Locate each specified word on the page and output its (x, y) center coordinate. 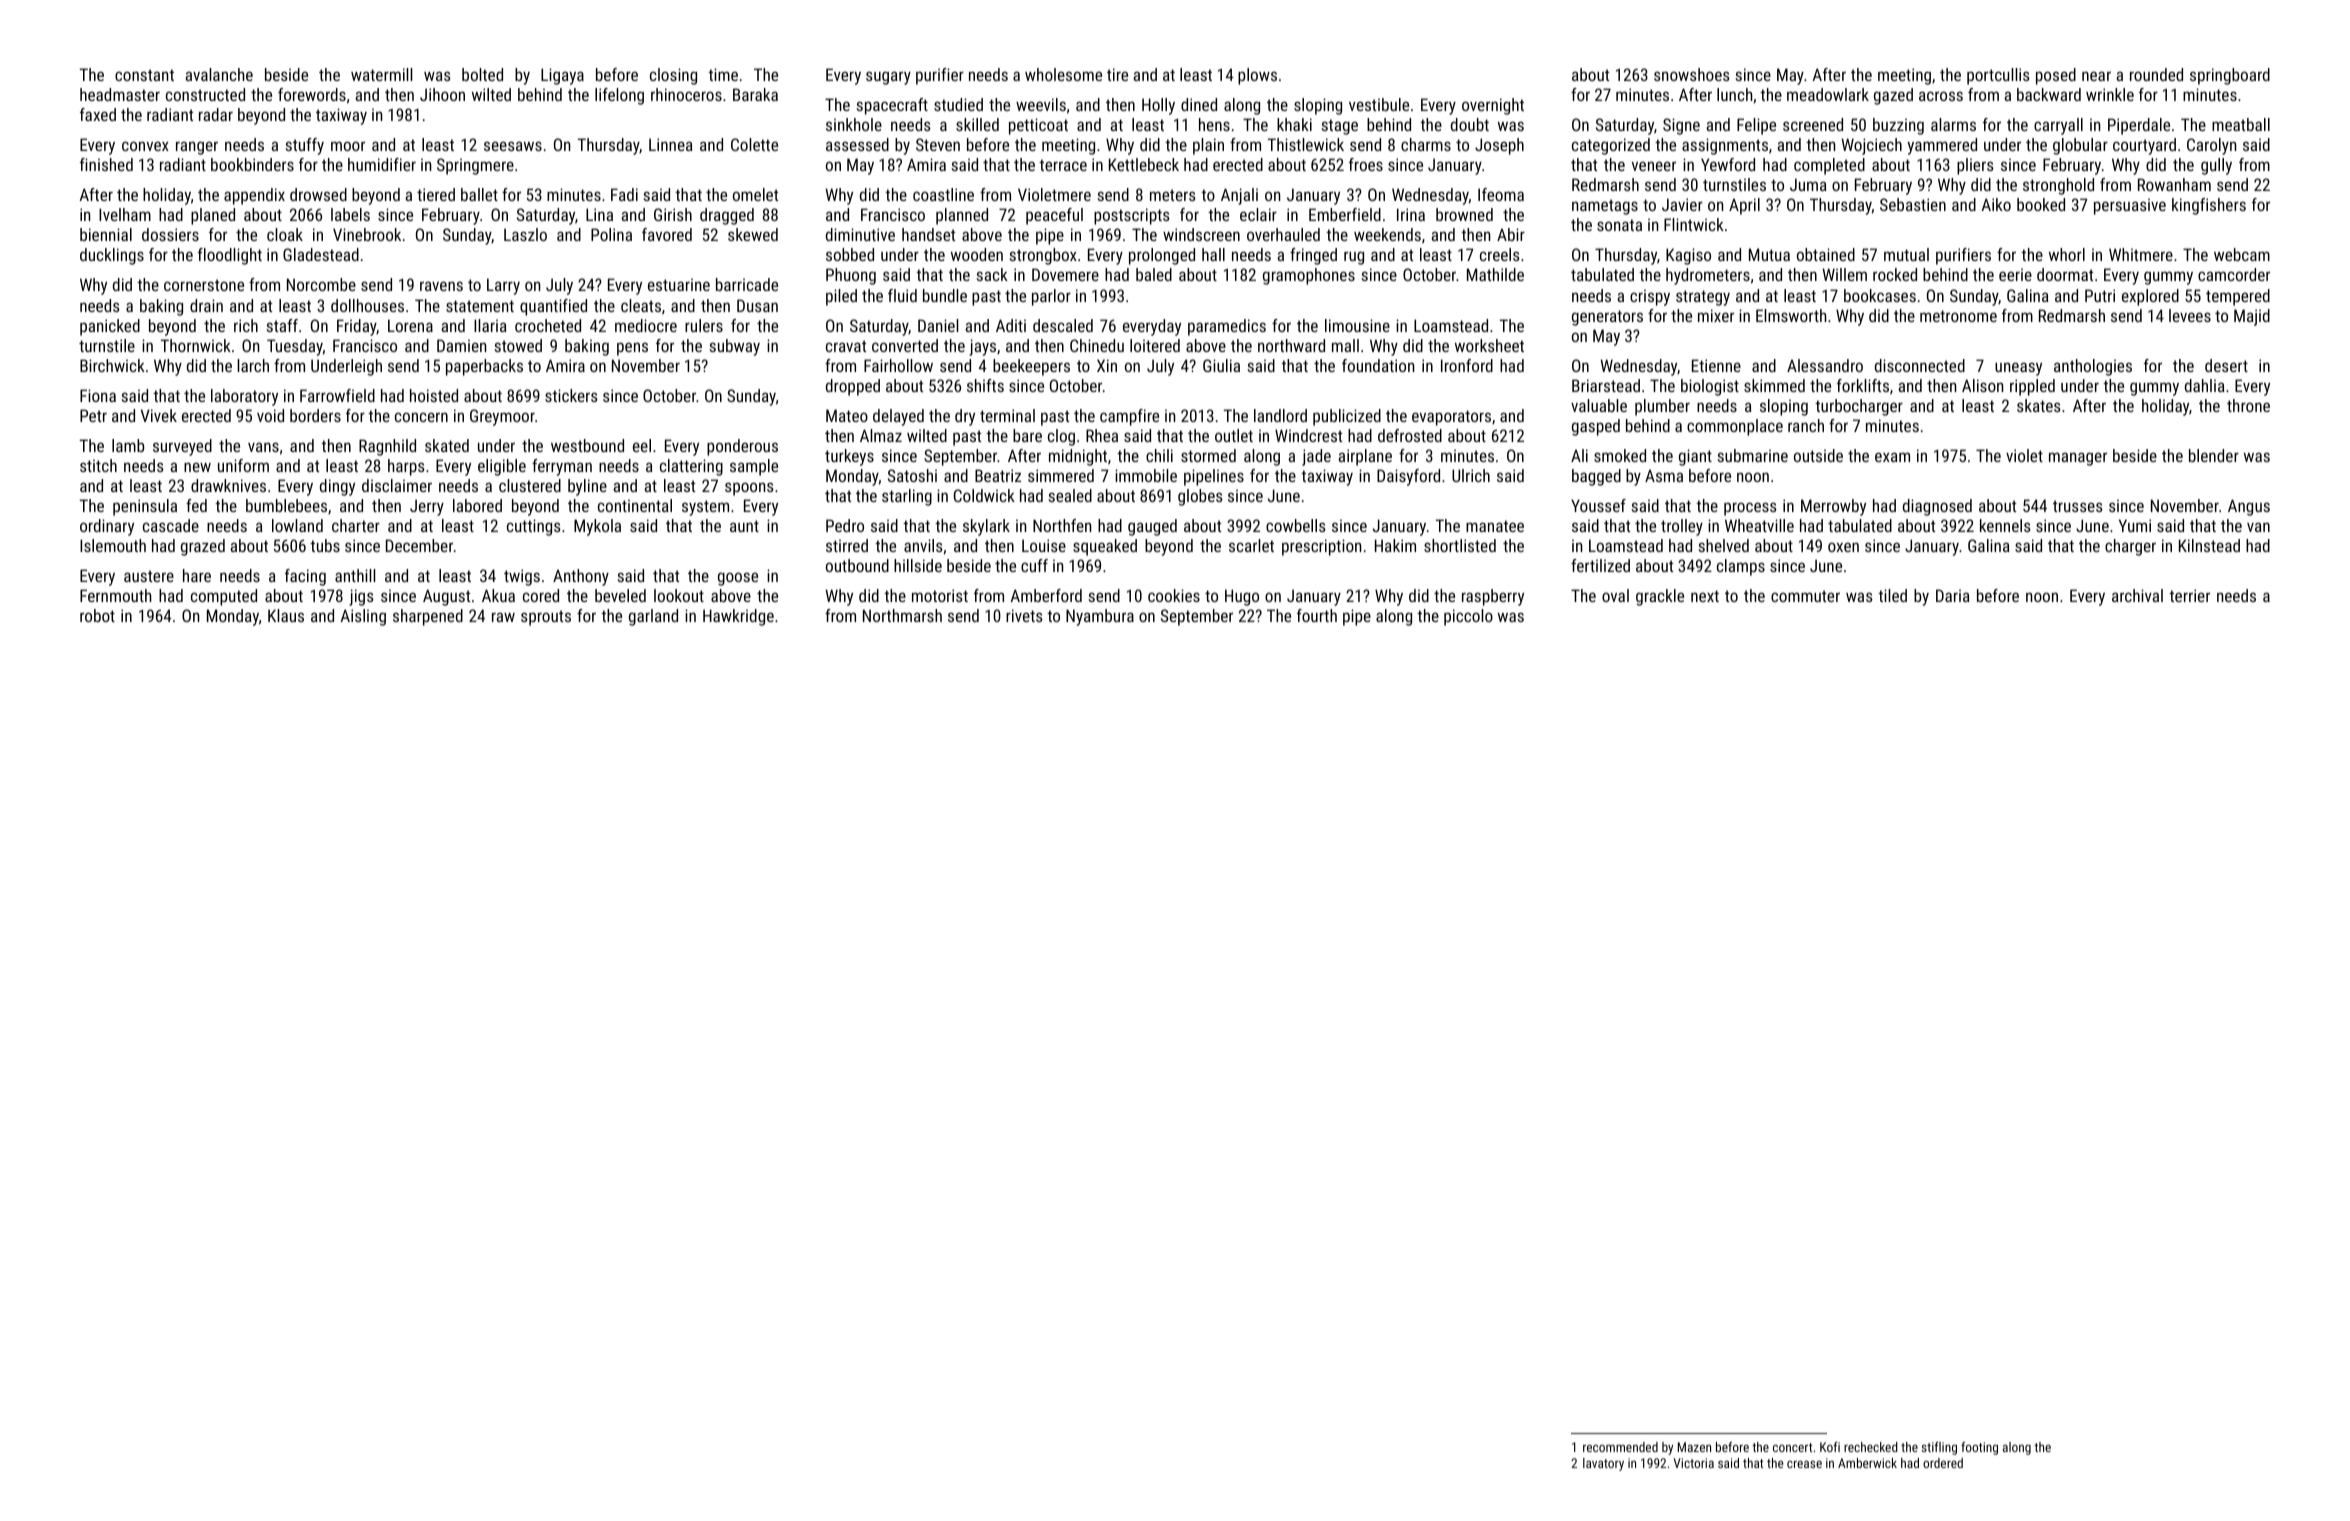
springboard (2230, 76)
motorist (940, 595)
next (1705, 596)
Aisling (363, 617)
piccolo (1468, 617)
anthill (355, 575)
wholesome (1063, 74)
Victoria (1694, 1463)
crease (1804, 1464)
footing (1979, 1448)
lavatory (1603, 1464)
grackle (1660, 597)
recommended (1620, 1447)
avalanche (219, 74)
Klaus (286, 615)
